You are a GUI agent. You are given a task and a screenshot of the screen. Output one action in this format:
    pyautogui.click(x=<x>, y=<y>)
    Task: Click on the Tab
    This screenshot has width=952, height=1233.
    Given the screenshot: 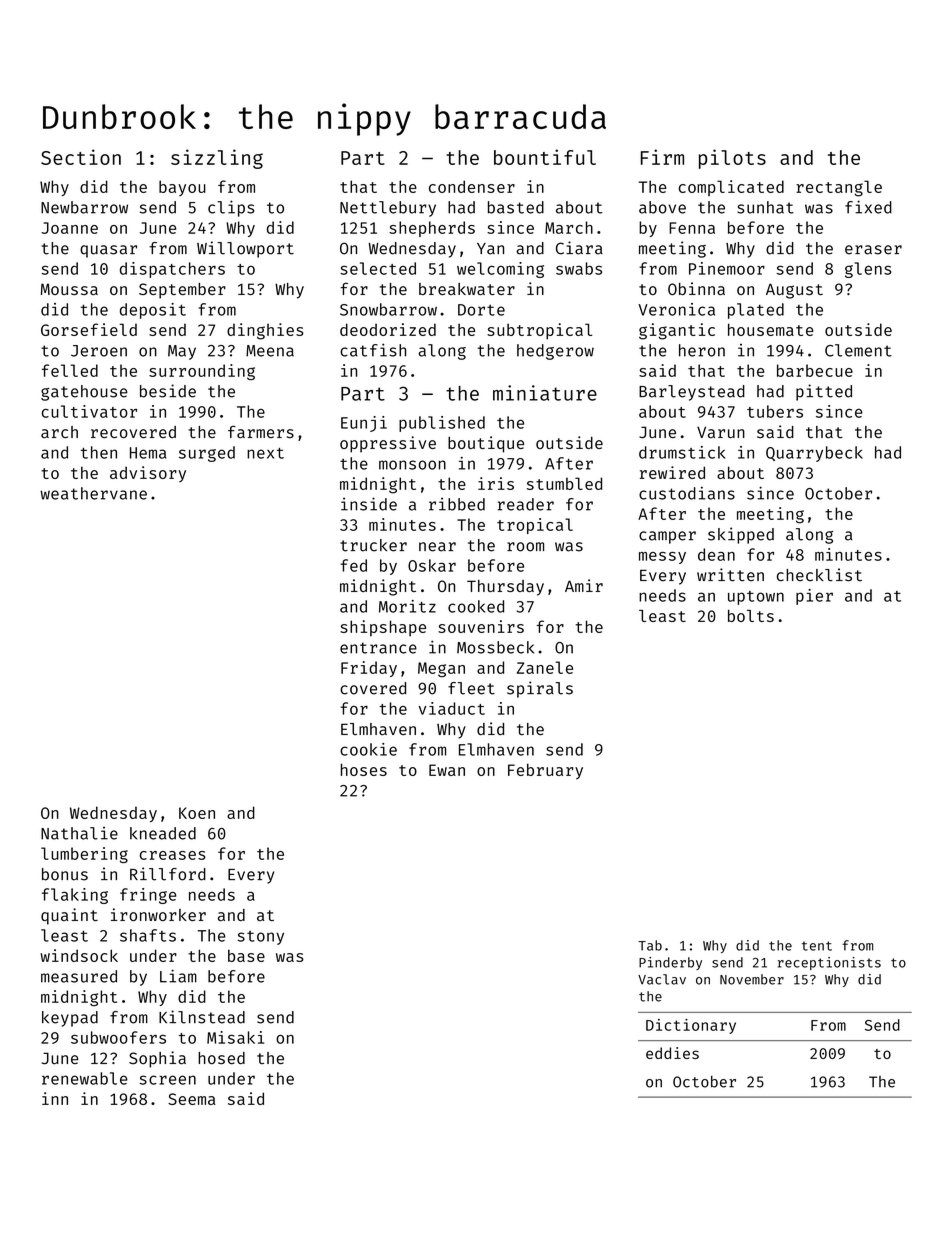 What is the action you would take?
    pyautogui.click(x=650, y=945)
